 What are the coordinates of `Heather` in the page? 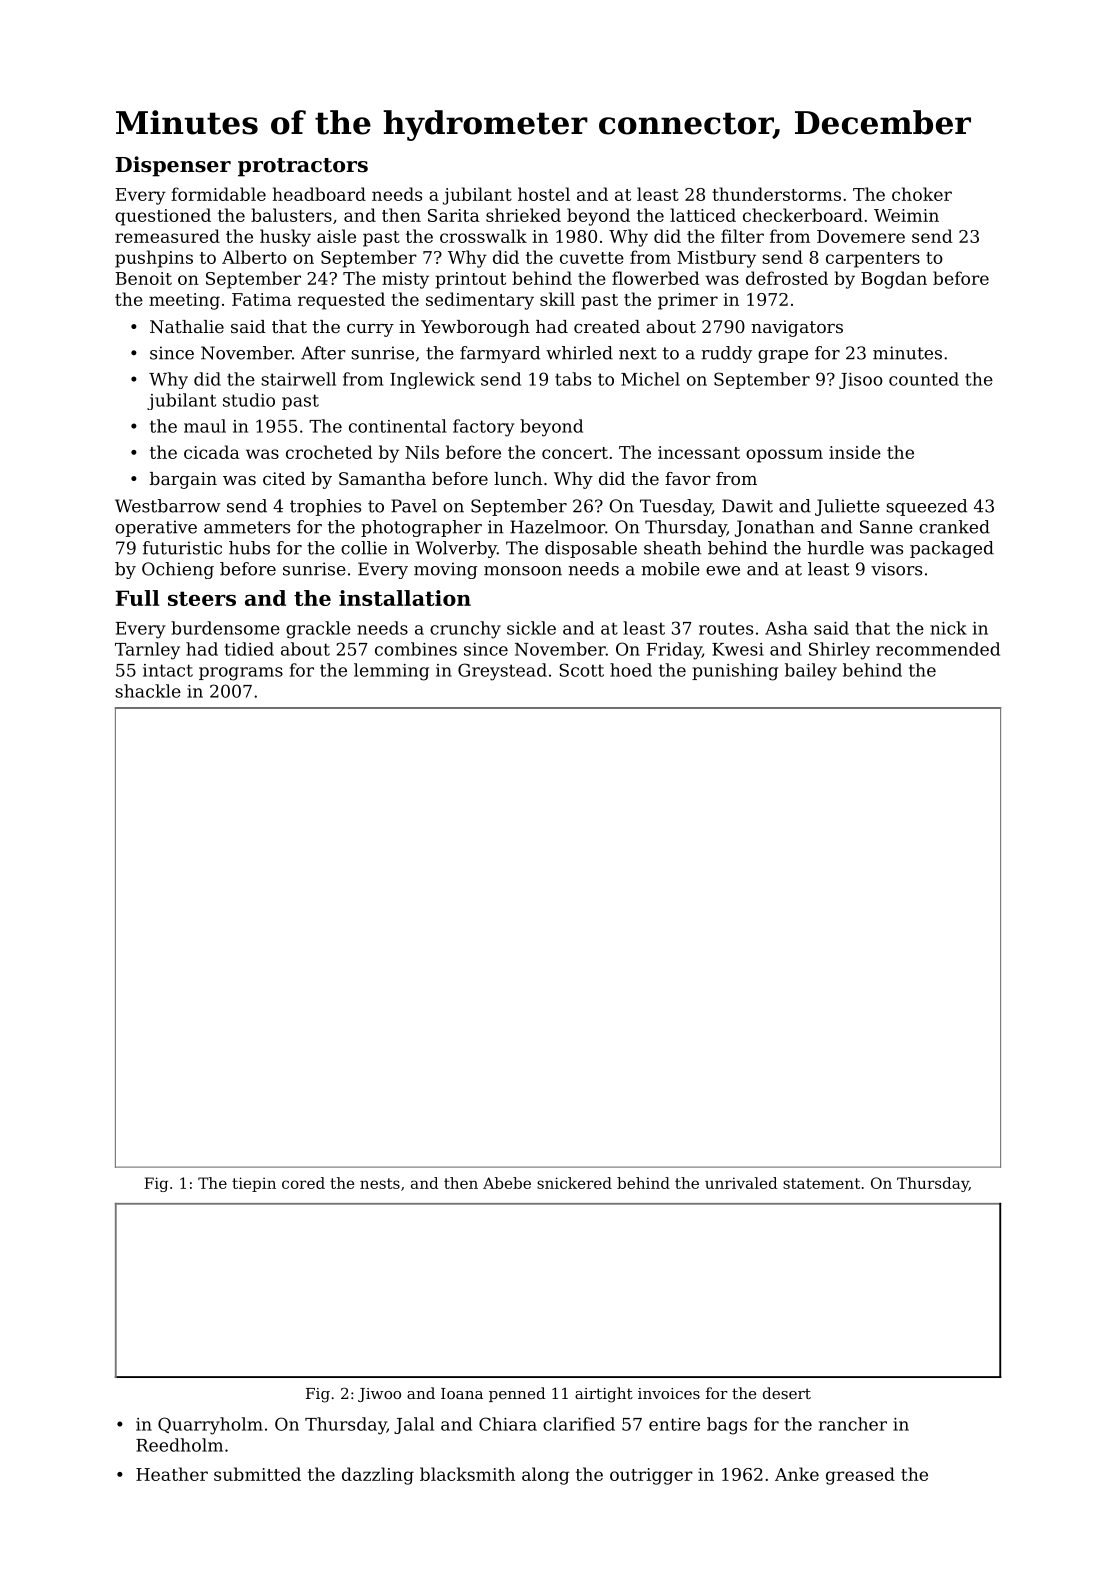 It's located at (172, 1474).
